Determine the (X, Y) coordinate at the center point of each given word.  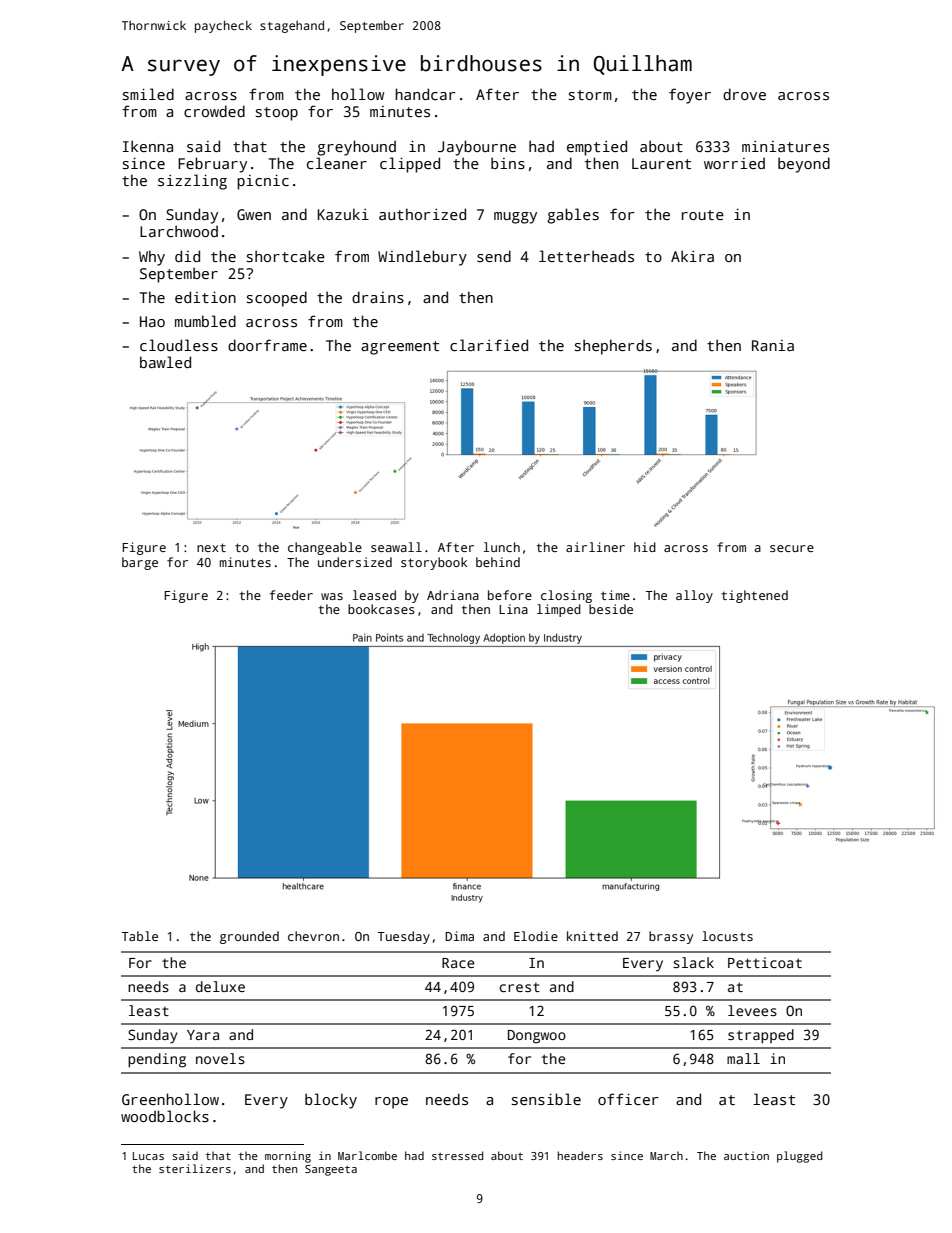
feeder (291, 595)
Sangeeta (331, 1170)
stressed (457, 1155)
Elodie (536, 936)
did (187, 256)
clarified (489, 345)
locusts (727, 936)
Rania (773, 345)
